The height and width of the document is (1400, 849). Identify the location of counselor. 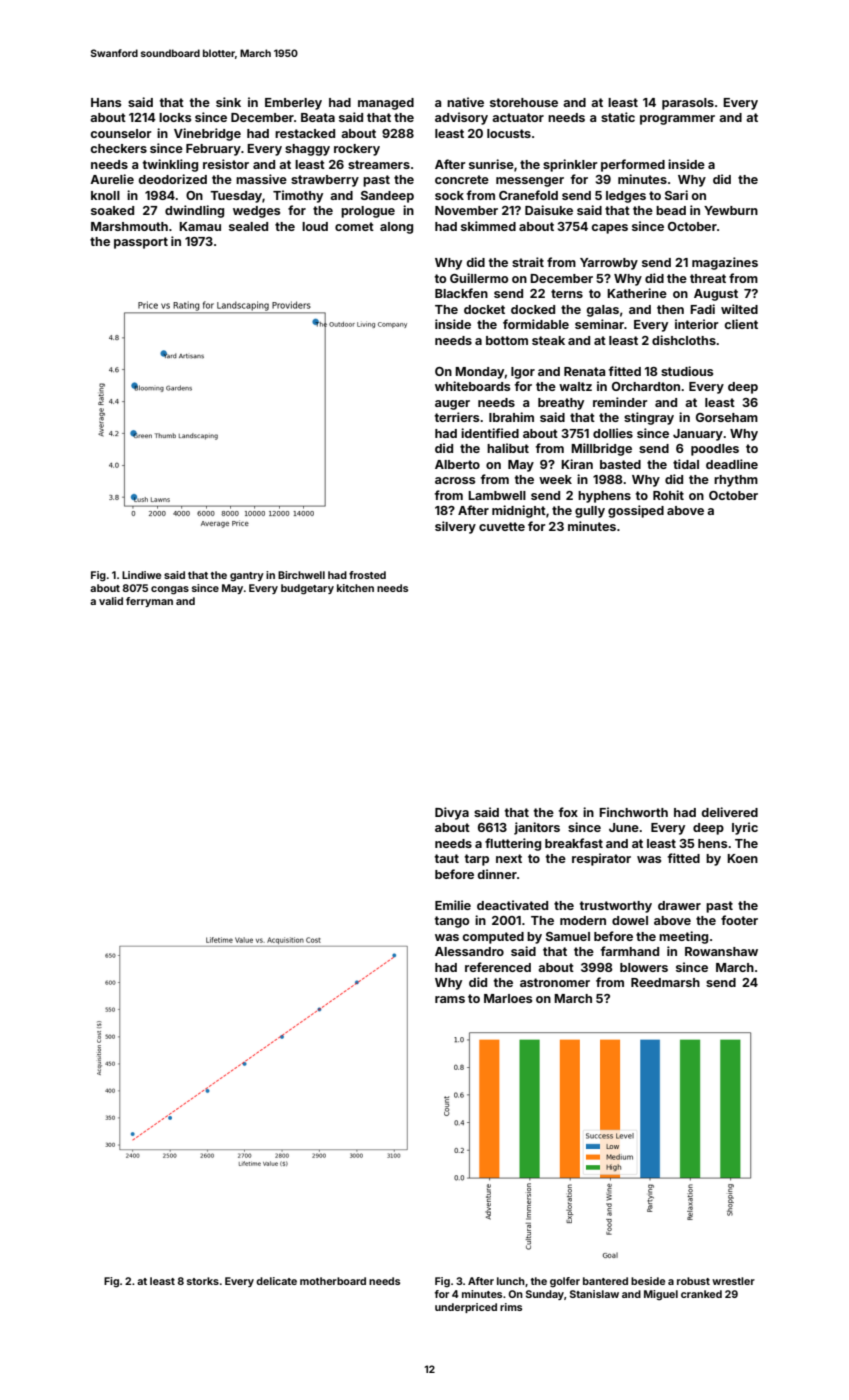
(121, 133).
